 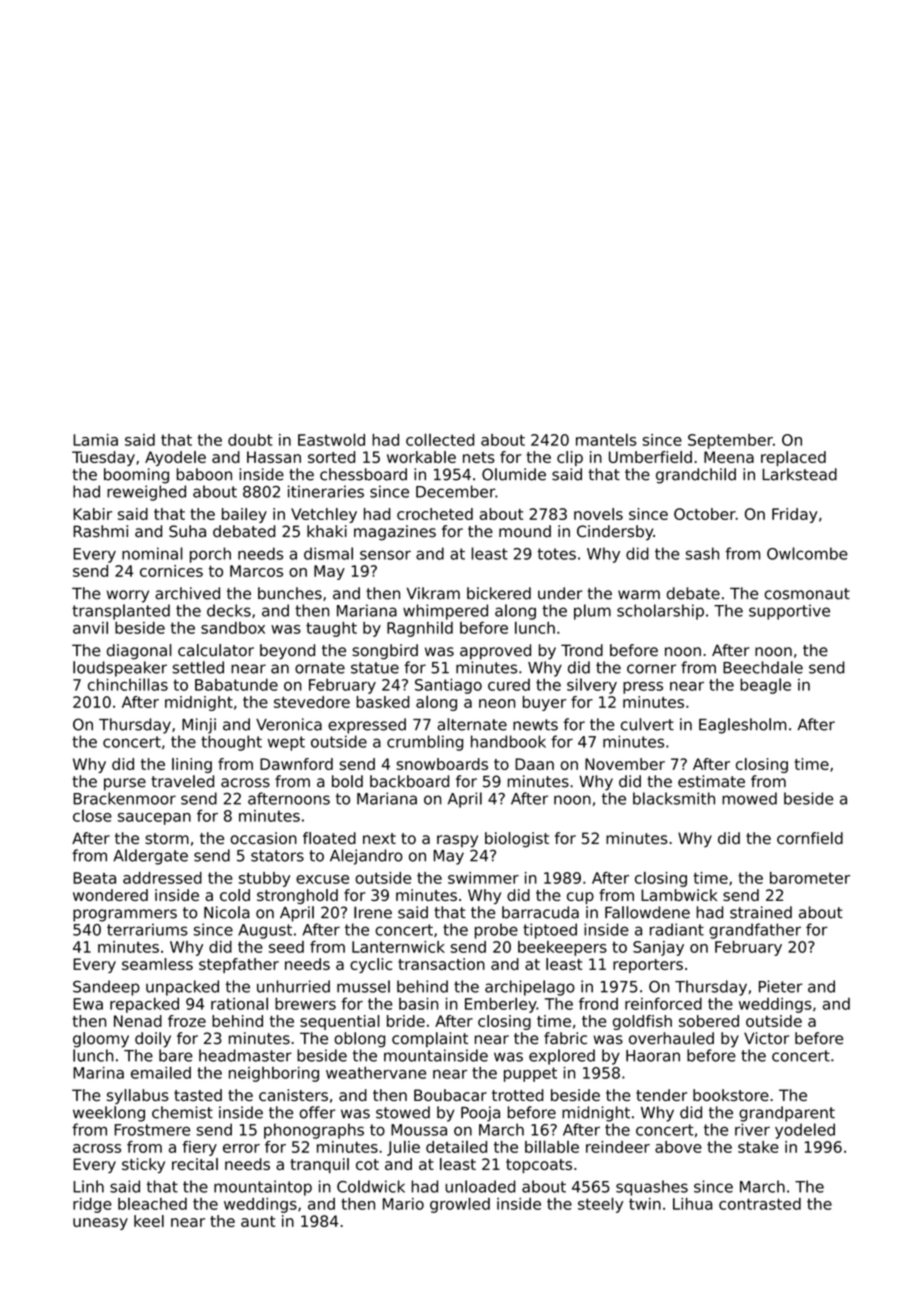 What do you see at coordinates (606, 439) in the screenshot?
I see `mantels` at bounding box center [606, 439].
